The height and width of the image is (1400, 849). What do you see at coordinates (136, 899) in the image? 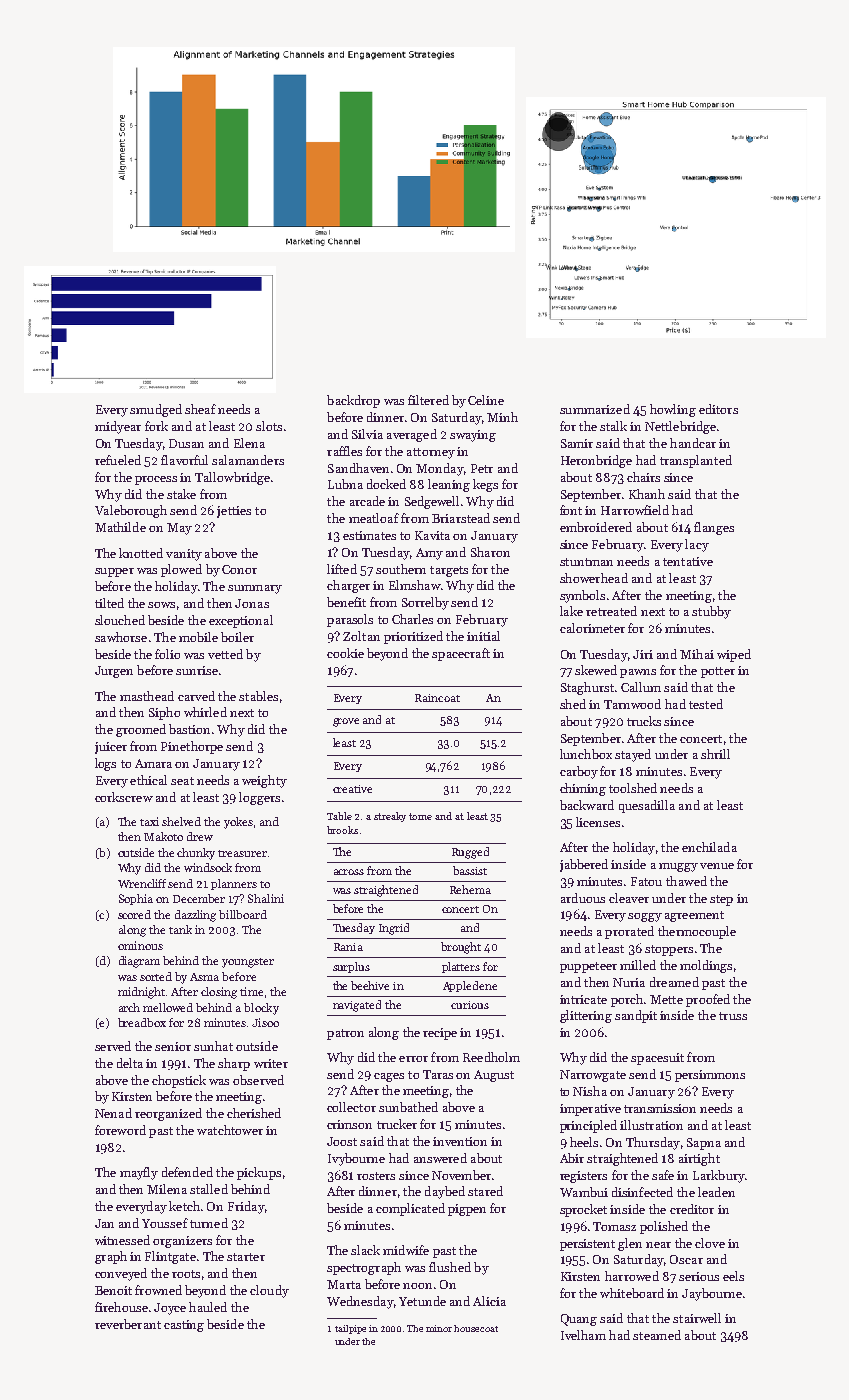
I see `Sophia` at bounding box center [136, 899].
